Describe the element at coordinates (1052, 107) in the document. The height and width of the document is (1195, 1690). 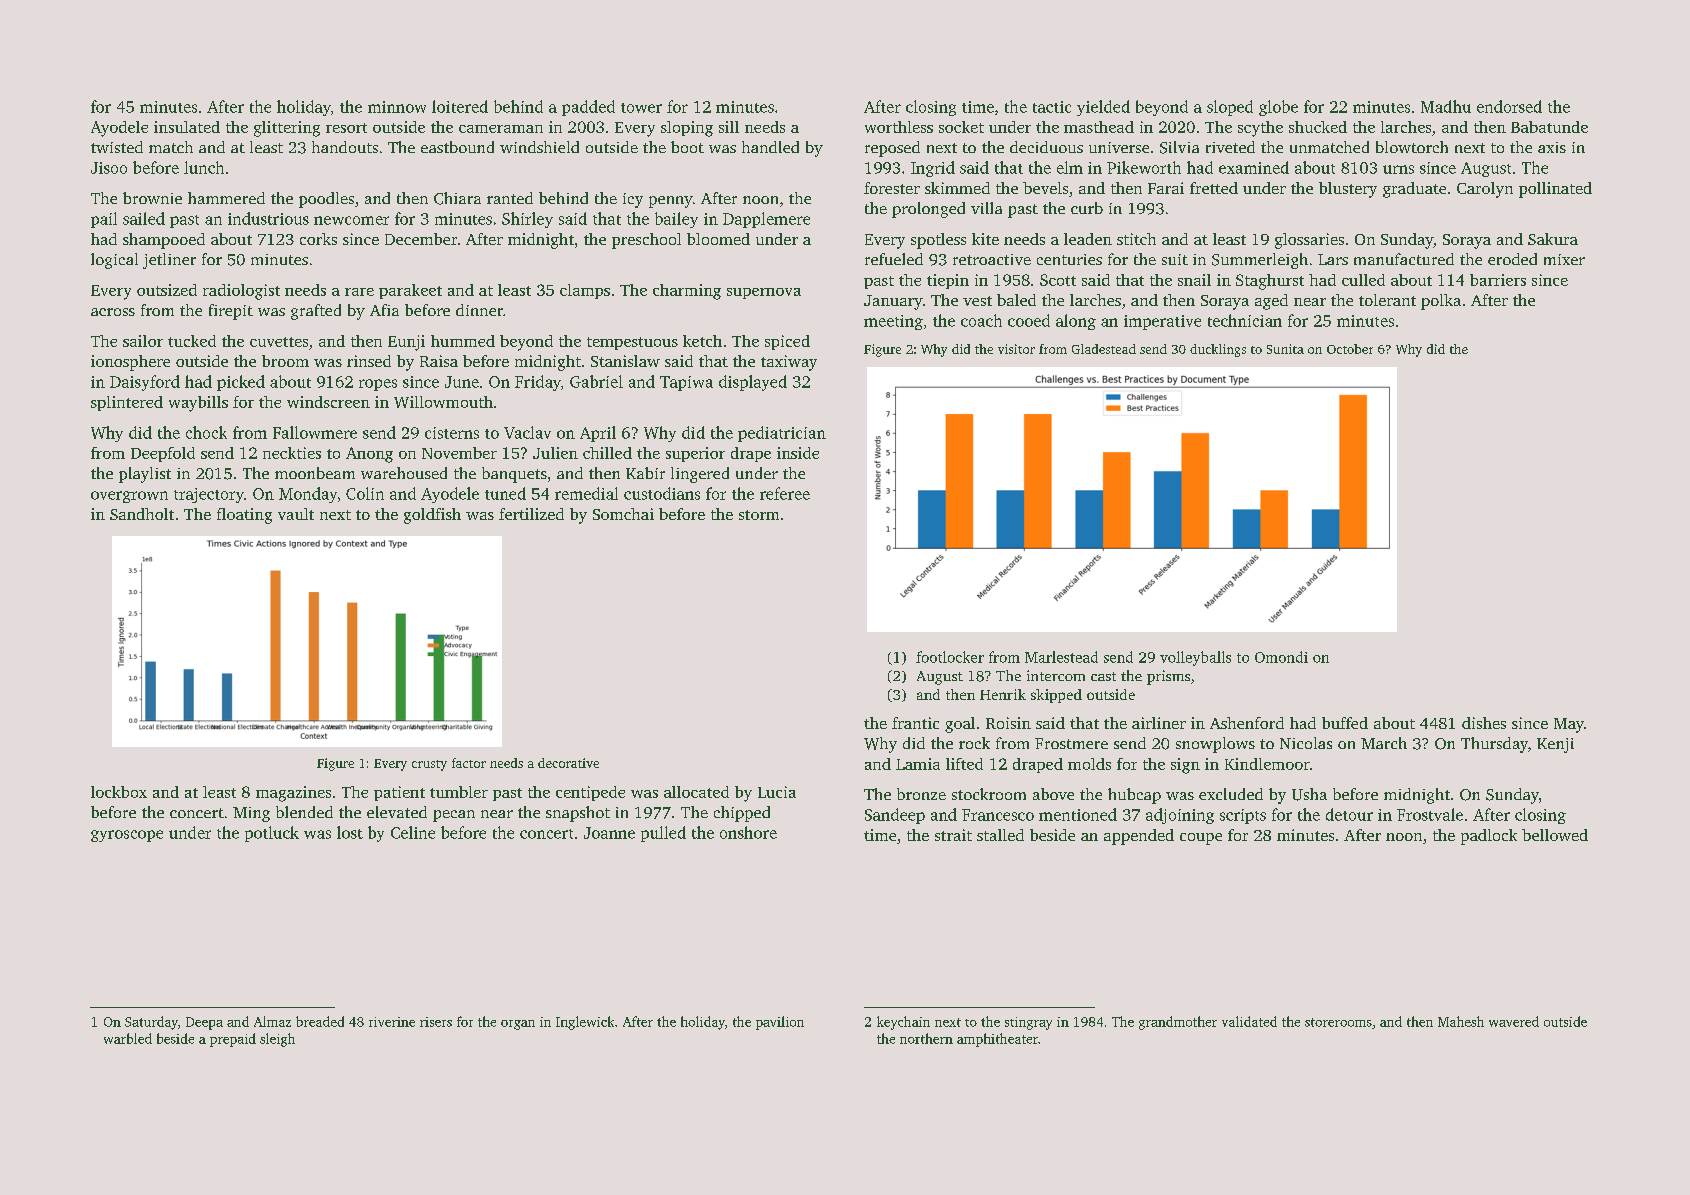
I see `tactic` at that location.
